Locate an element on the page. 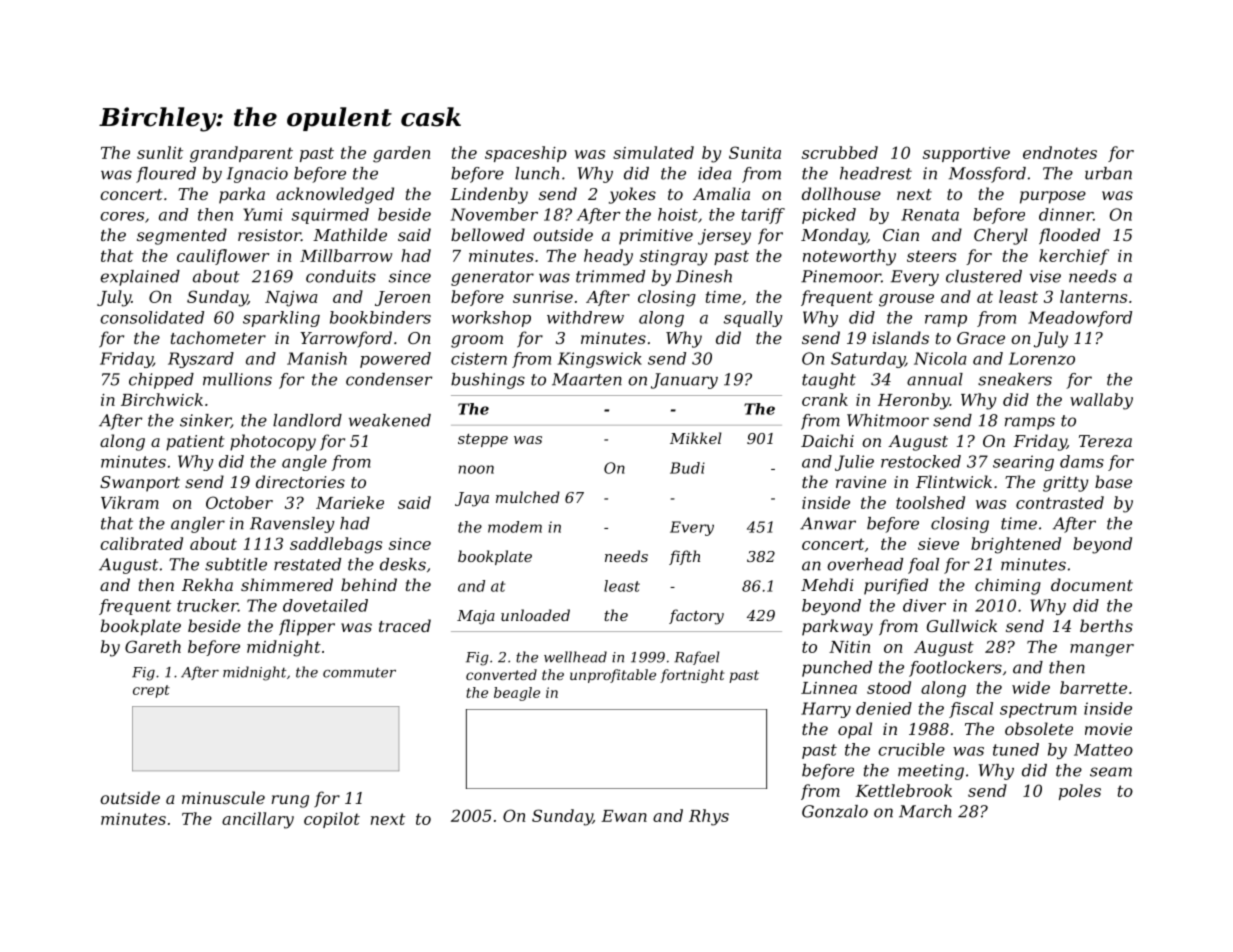  supportive is located at coordinates (966, 154).
